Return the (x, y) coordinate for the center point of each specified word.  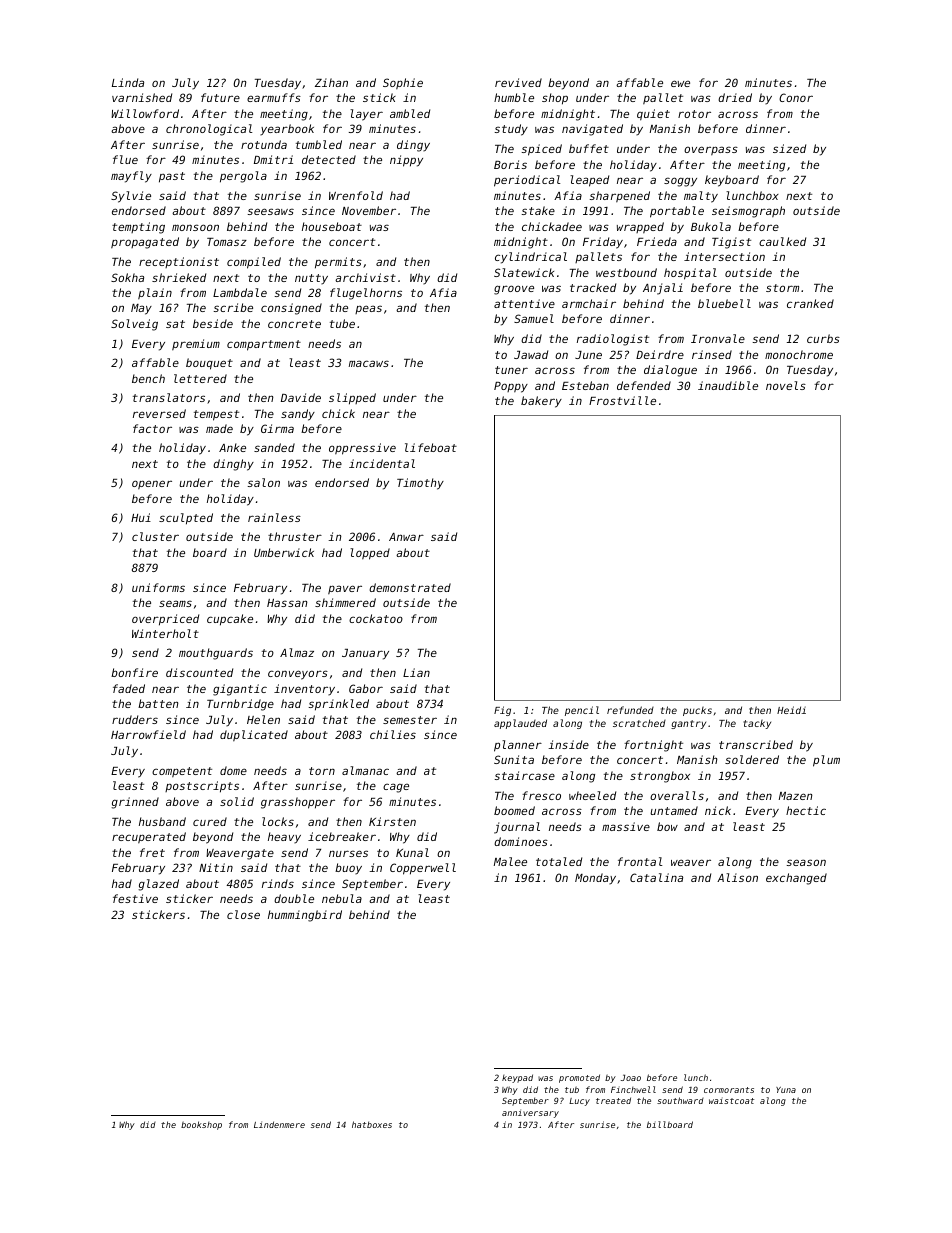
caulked (782, 241)
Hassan (287, 603)
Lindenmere (279, 1124)
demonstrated (410, 587)
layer (366, 115)
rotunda (264, 144)
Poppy (511, 387)
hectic (806, 810)
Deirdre (660, 354)
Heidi (791, 710)
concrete (294, 324)
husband (162, 821)
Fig (502, 711)
